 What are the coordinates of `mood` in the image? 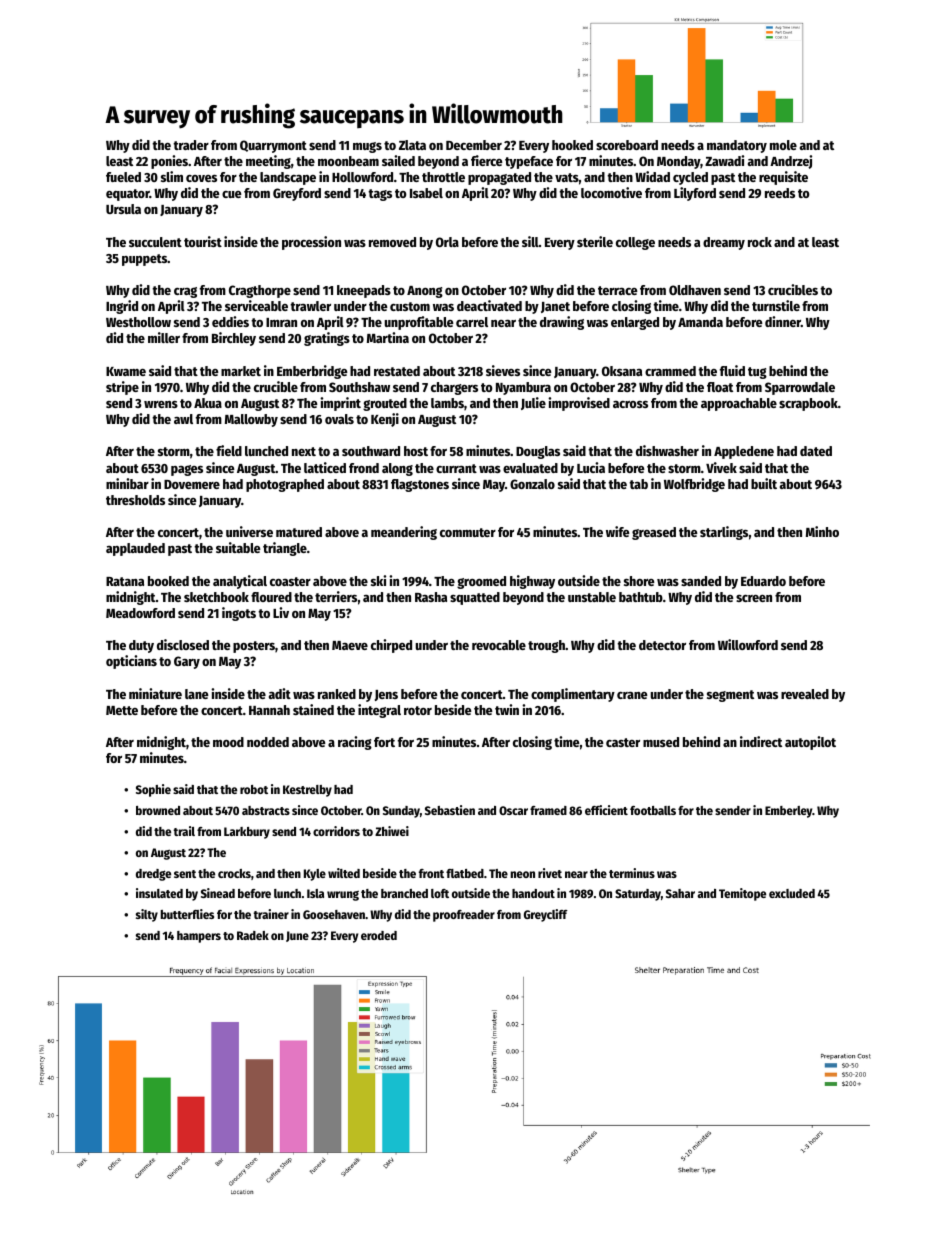 It's located at (228, 742).
